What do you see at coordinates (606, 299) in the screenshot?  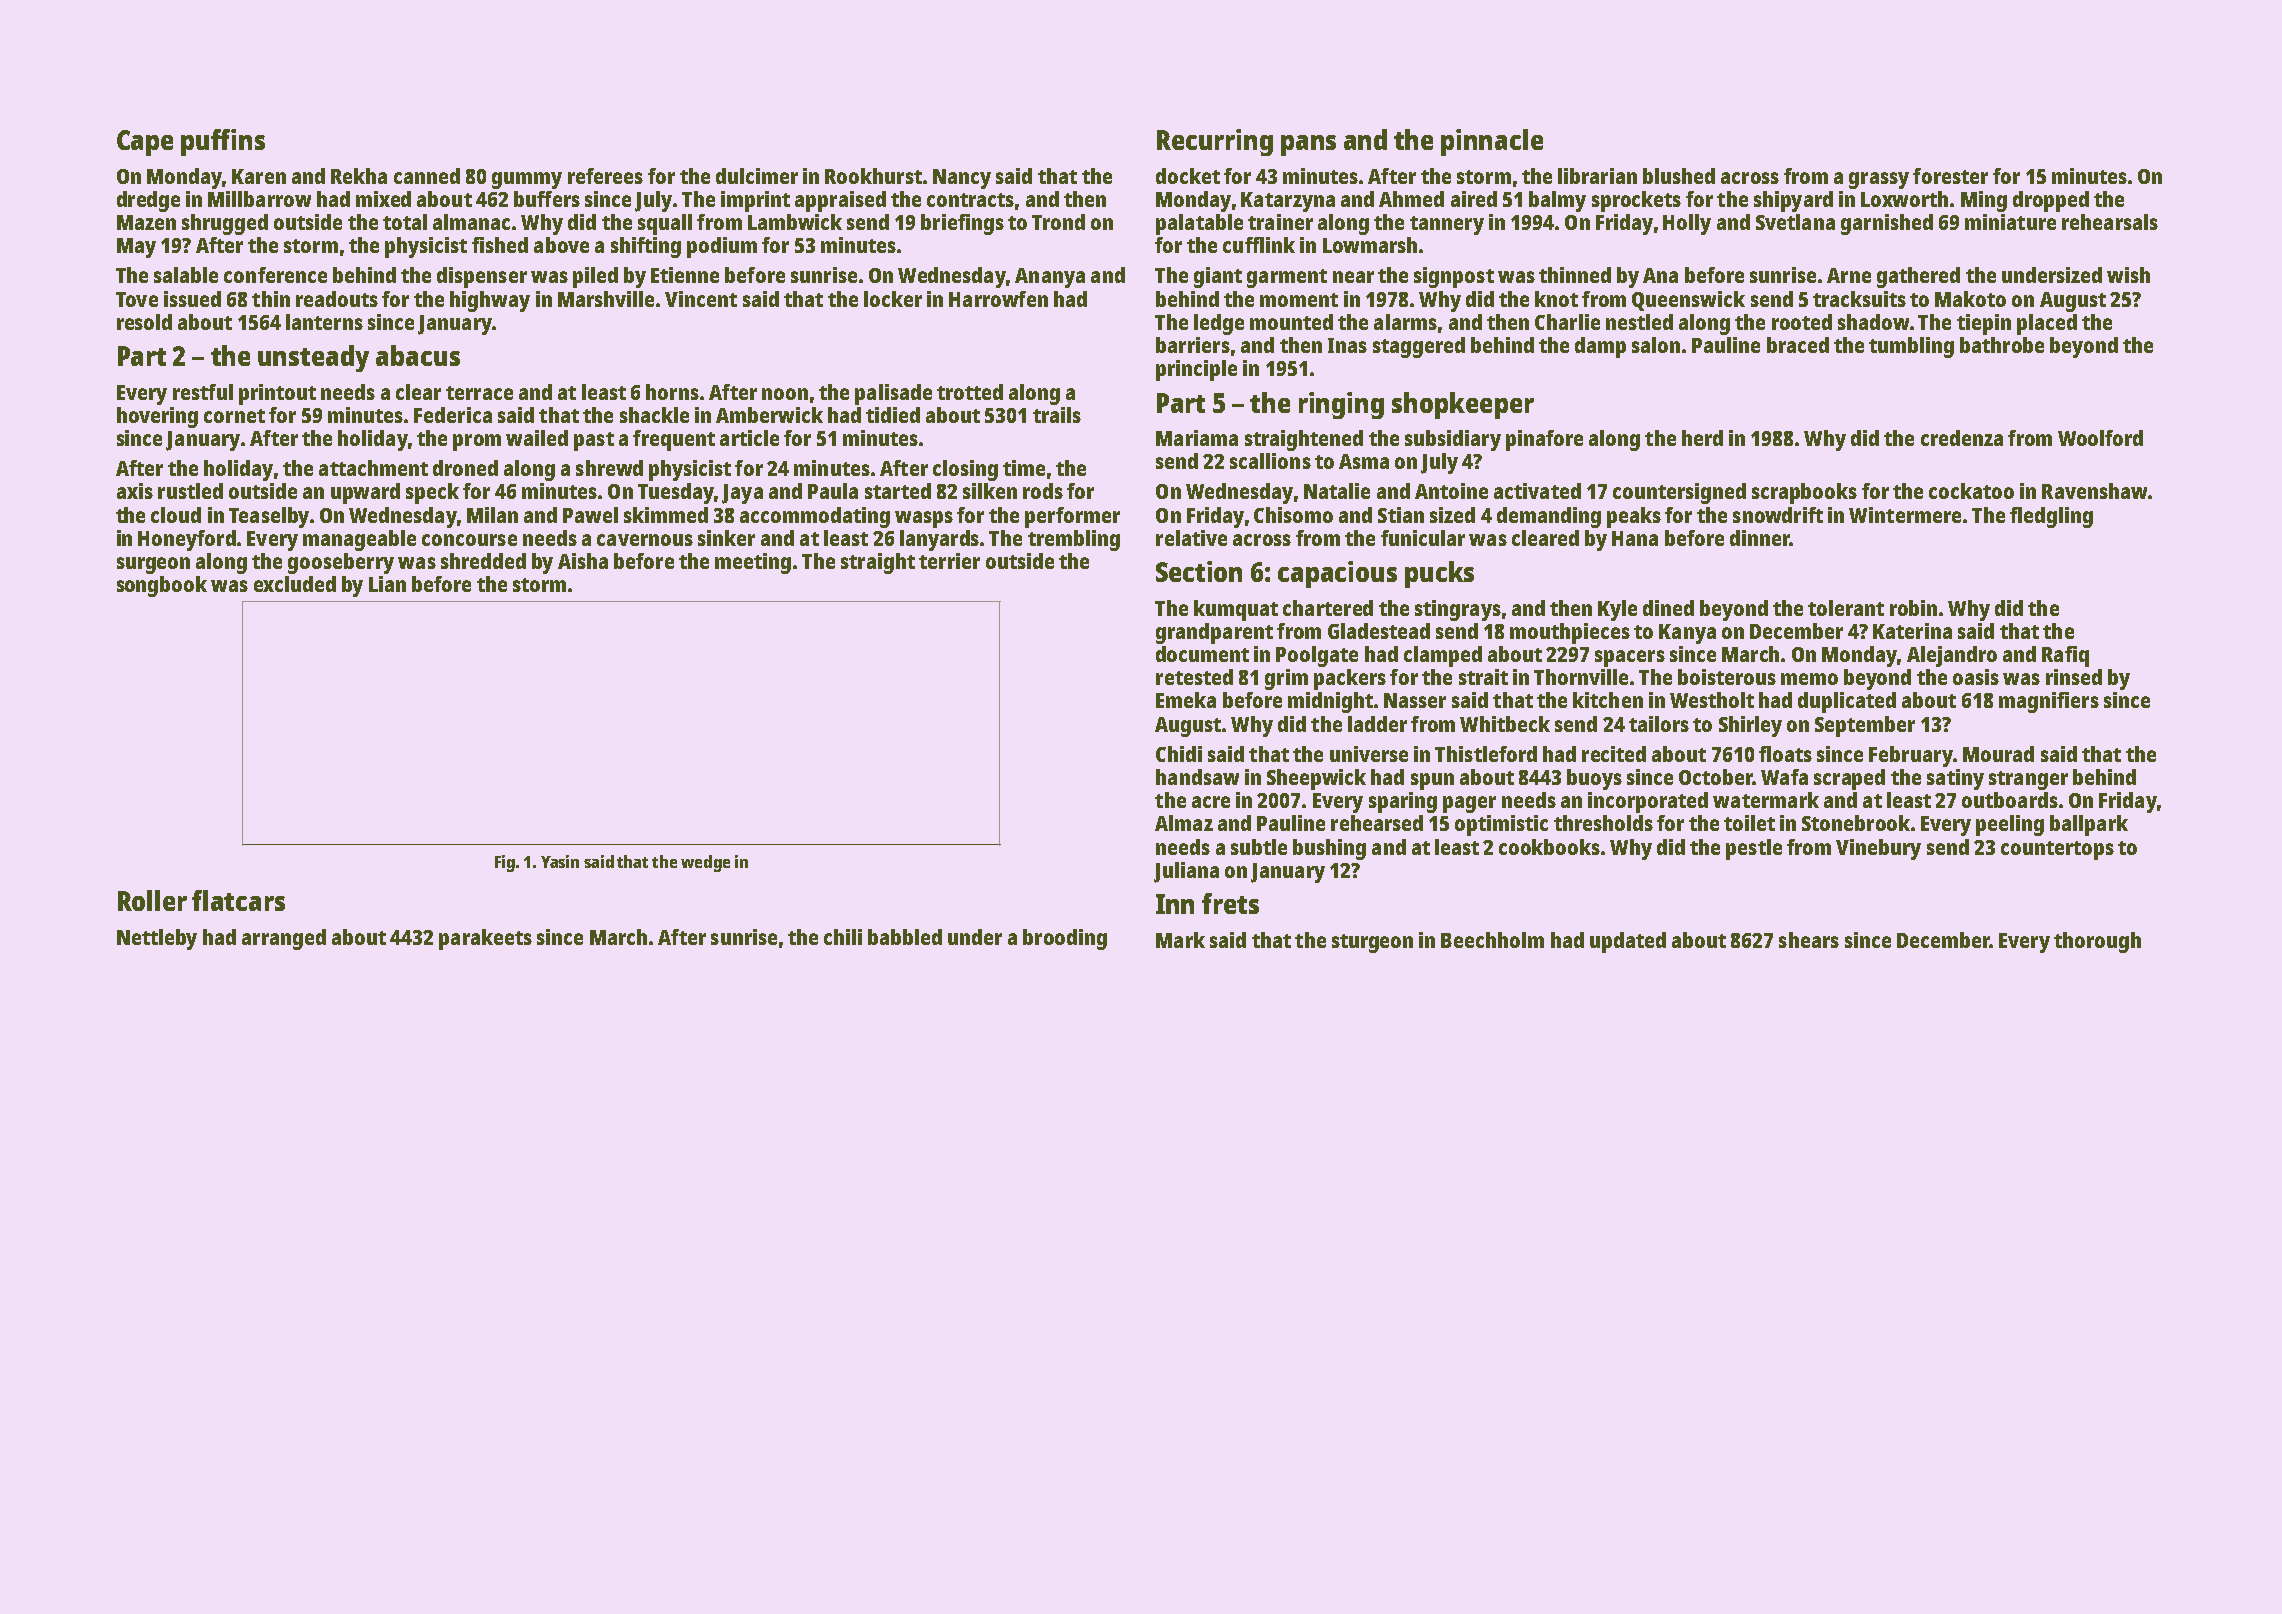 I see `Marshville` at bounding box center [606, 299].
